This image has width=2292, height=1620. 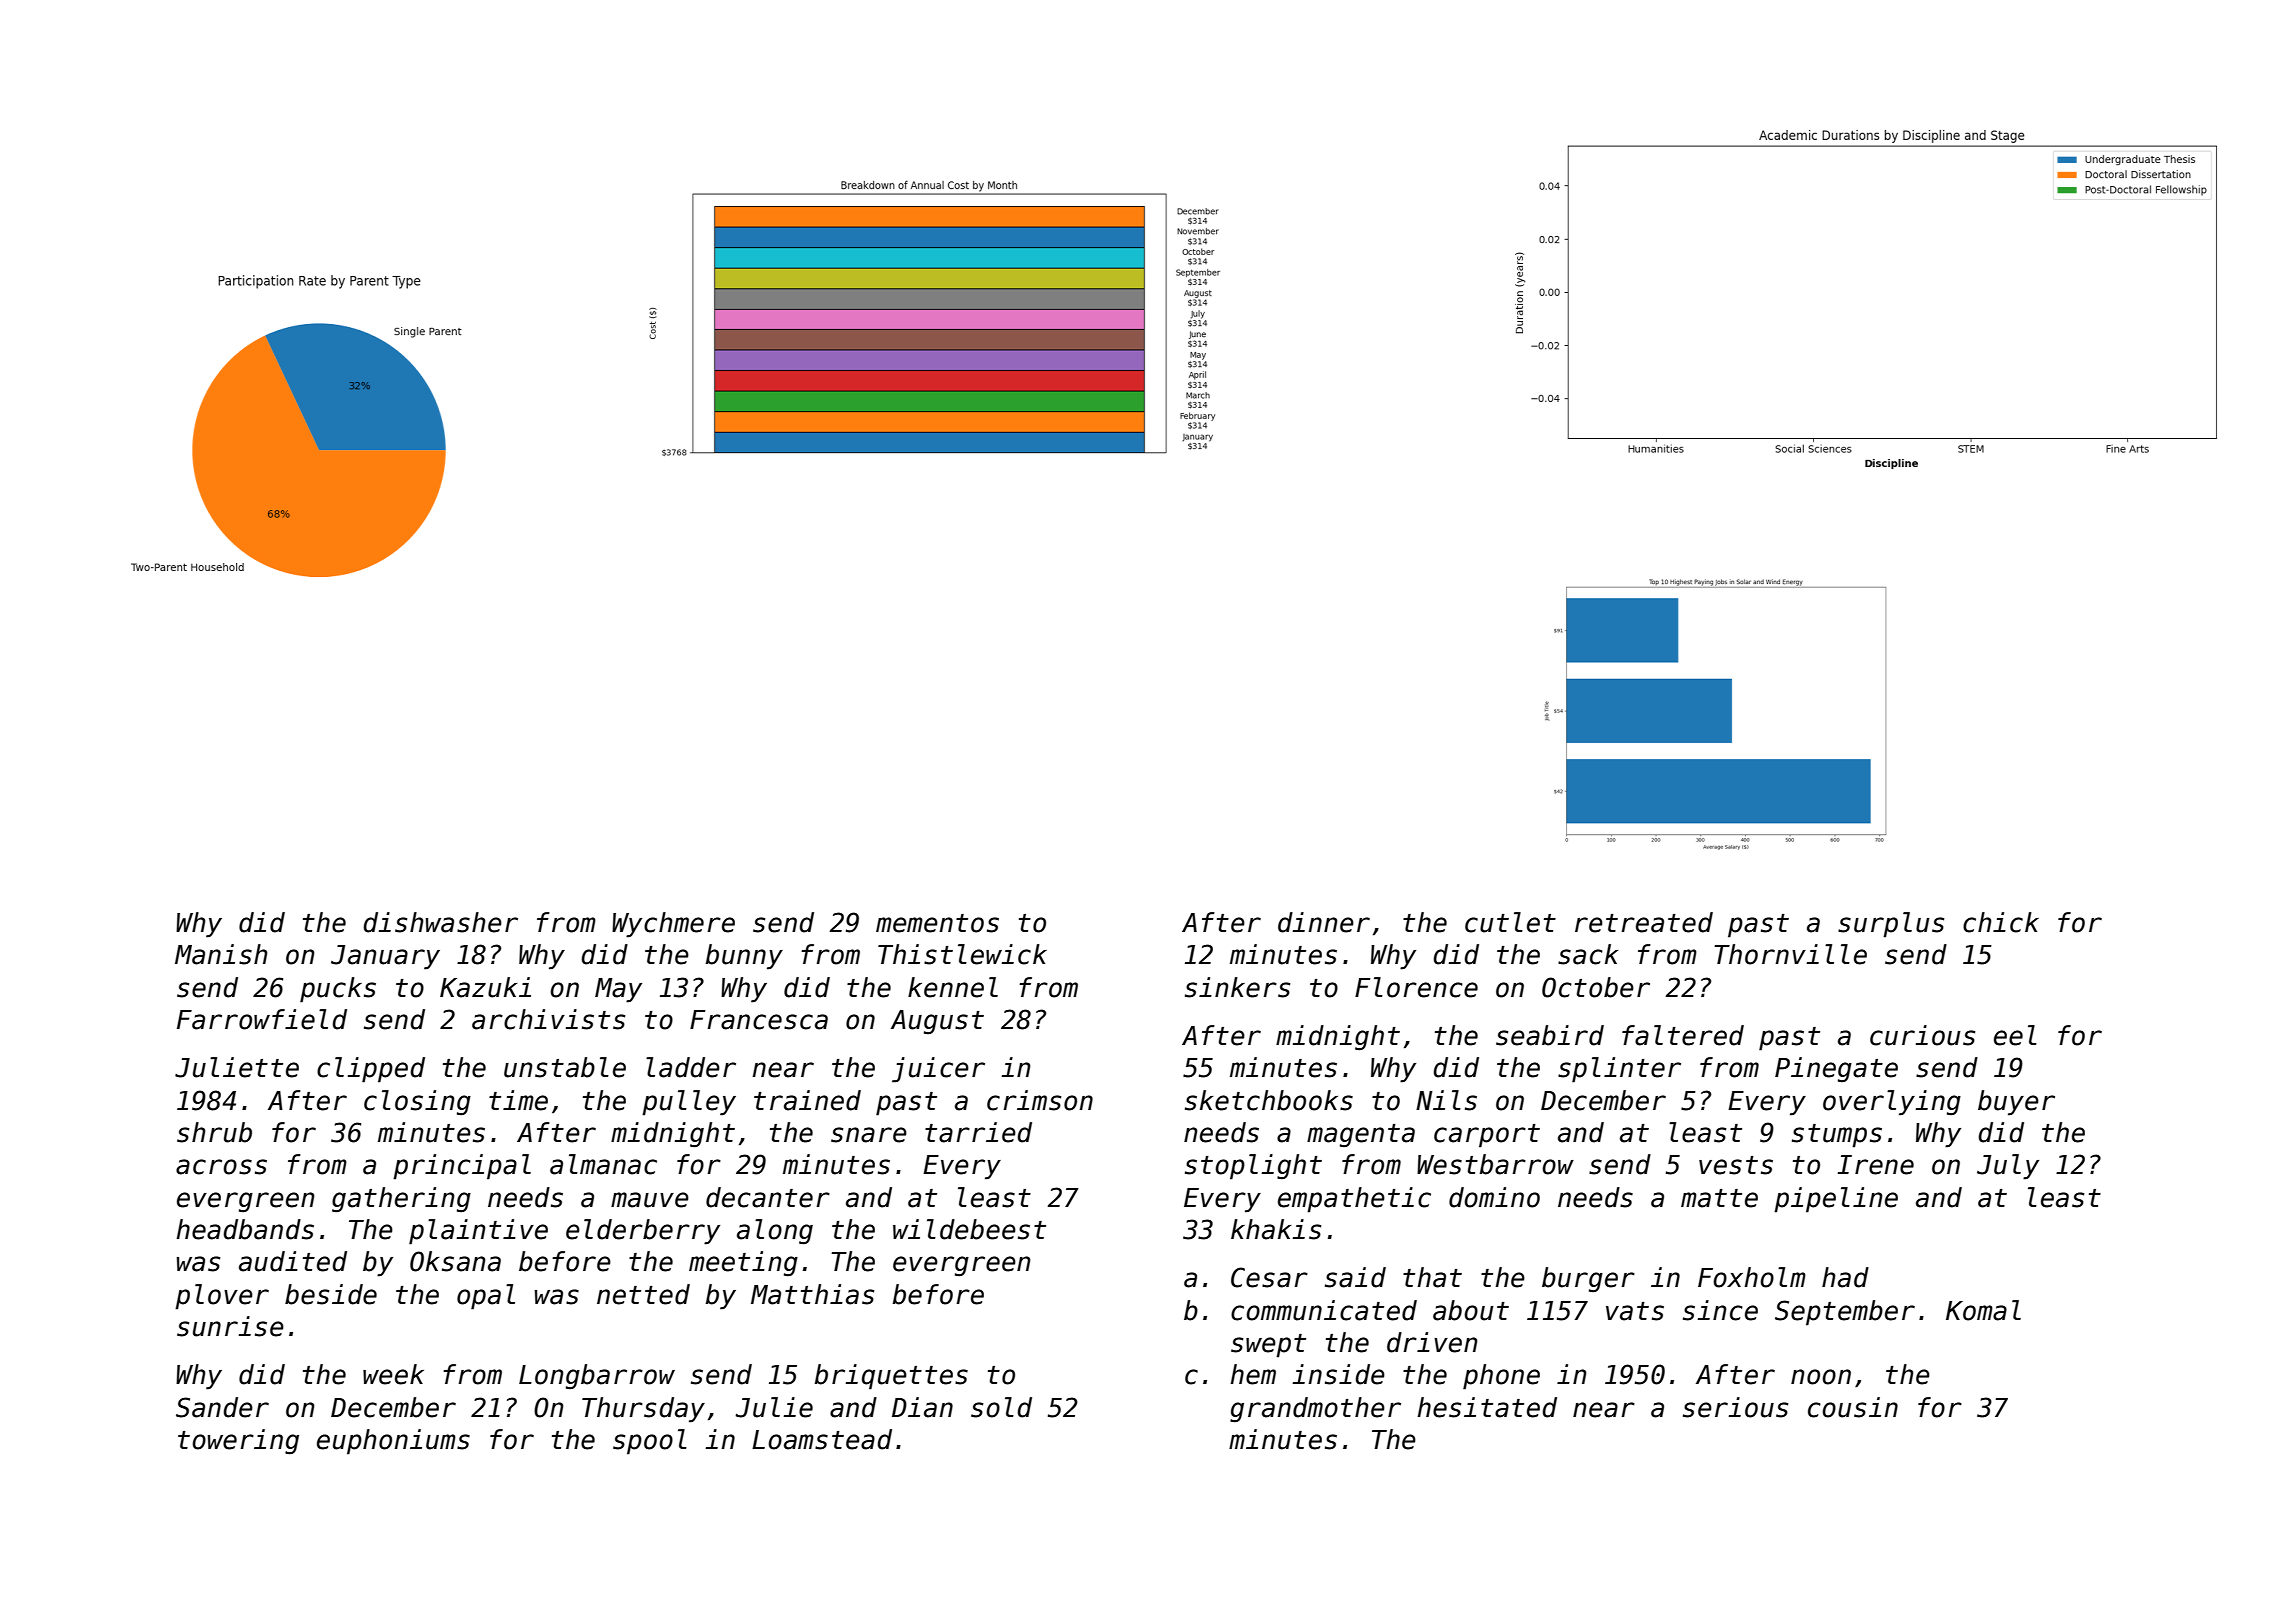 I want to click on sack, so click(x=1588, y=954).
